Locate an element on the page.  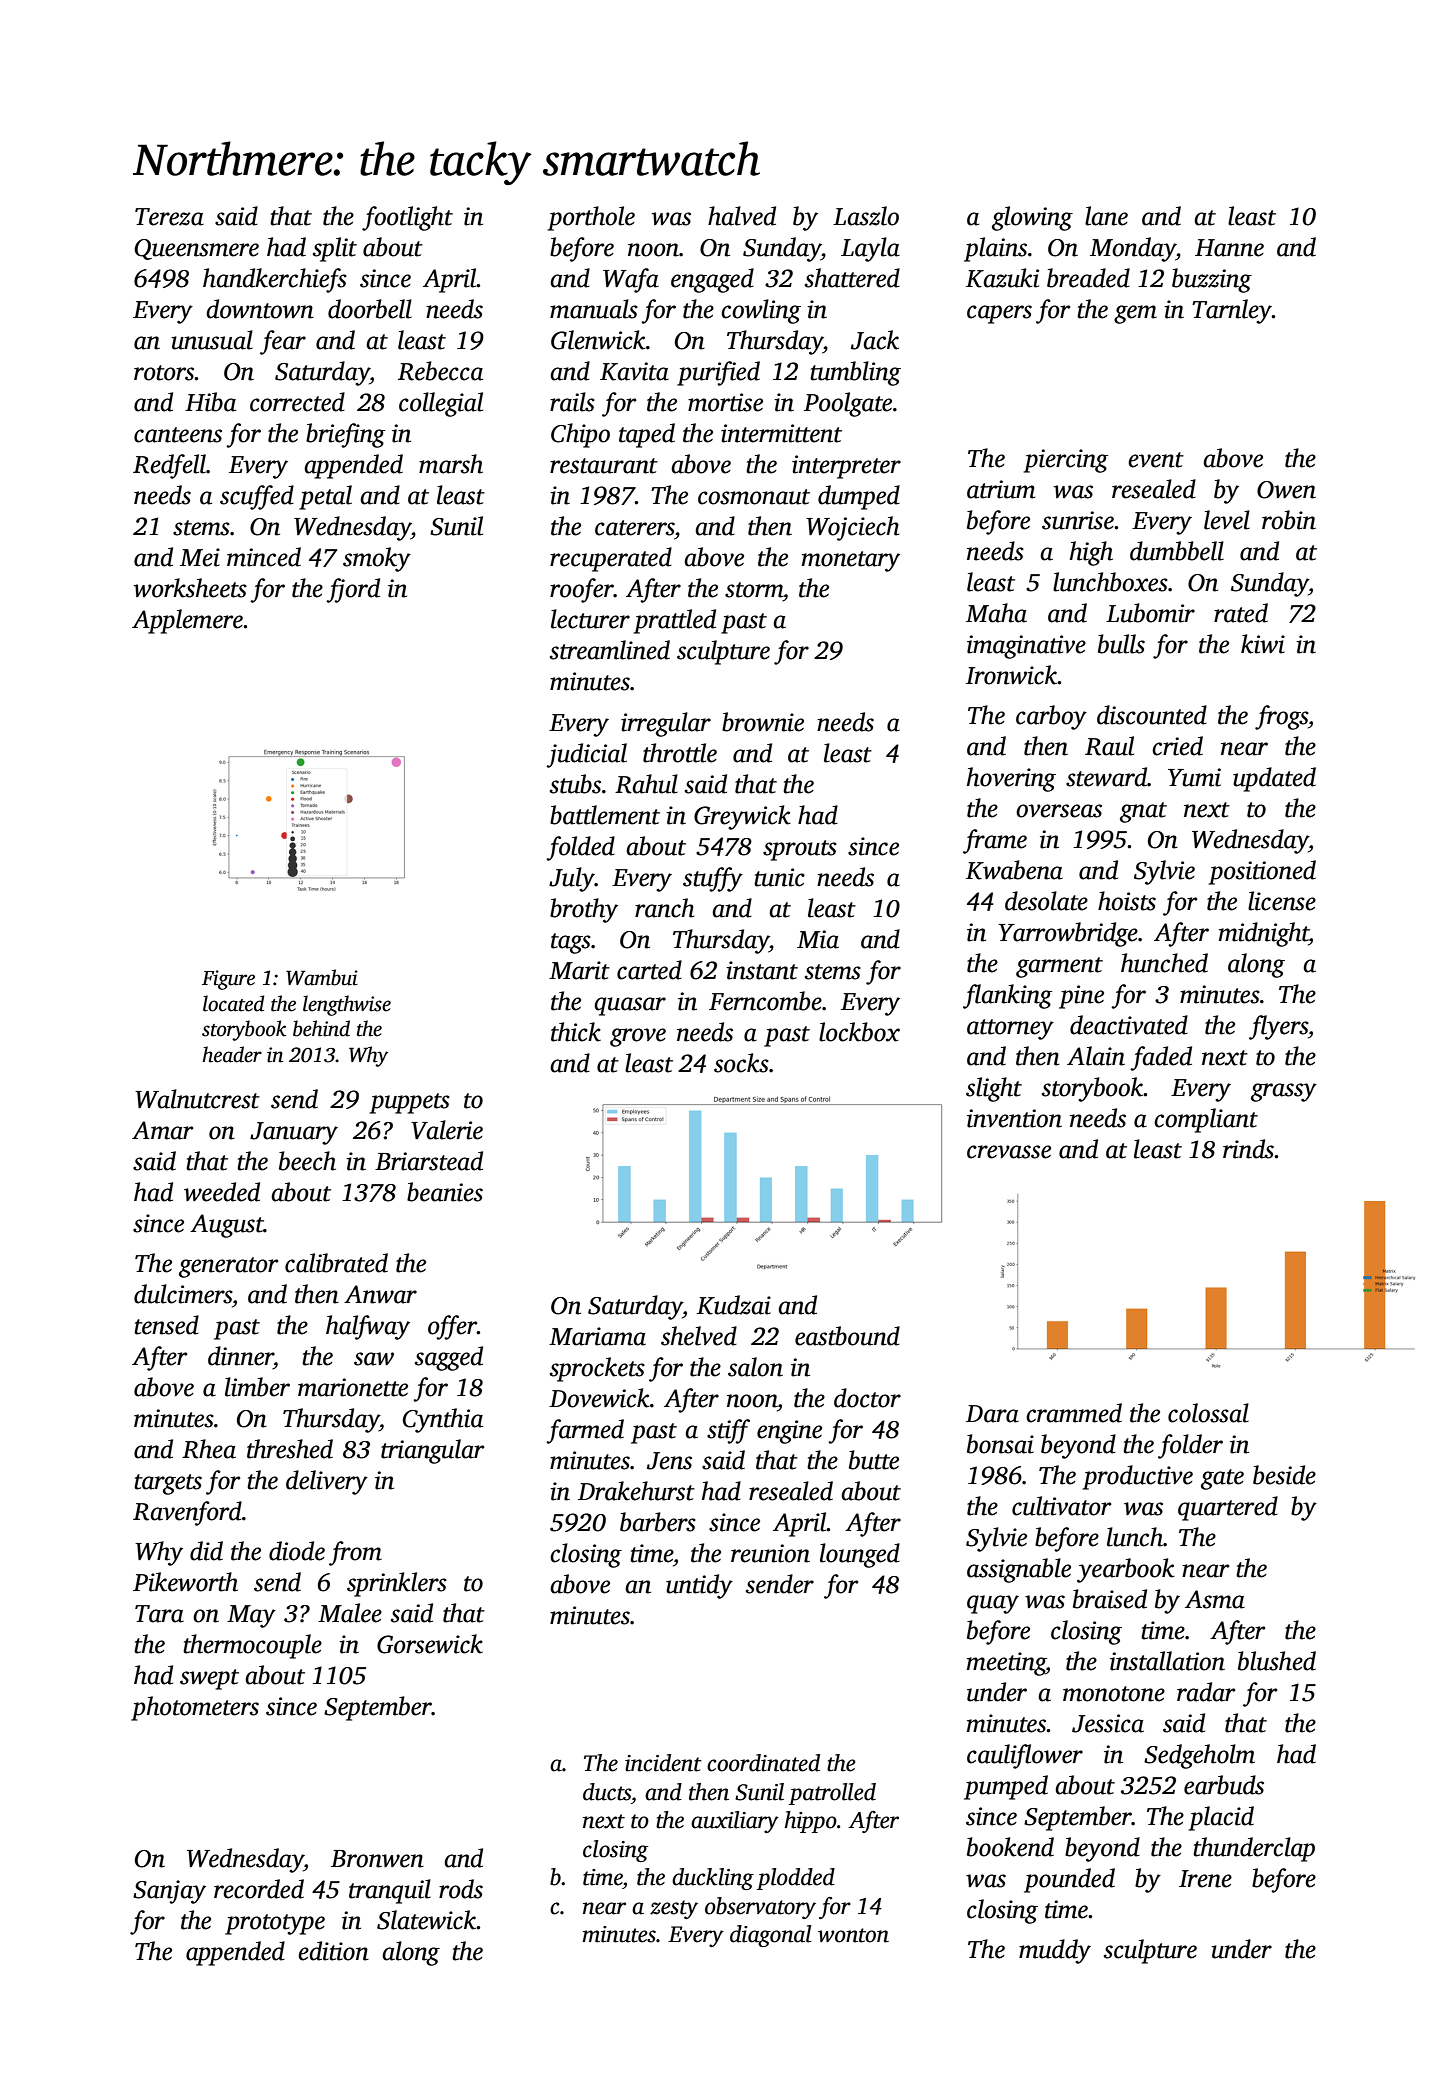
puppets is located at coordinates (410, 1103).
